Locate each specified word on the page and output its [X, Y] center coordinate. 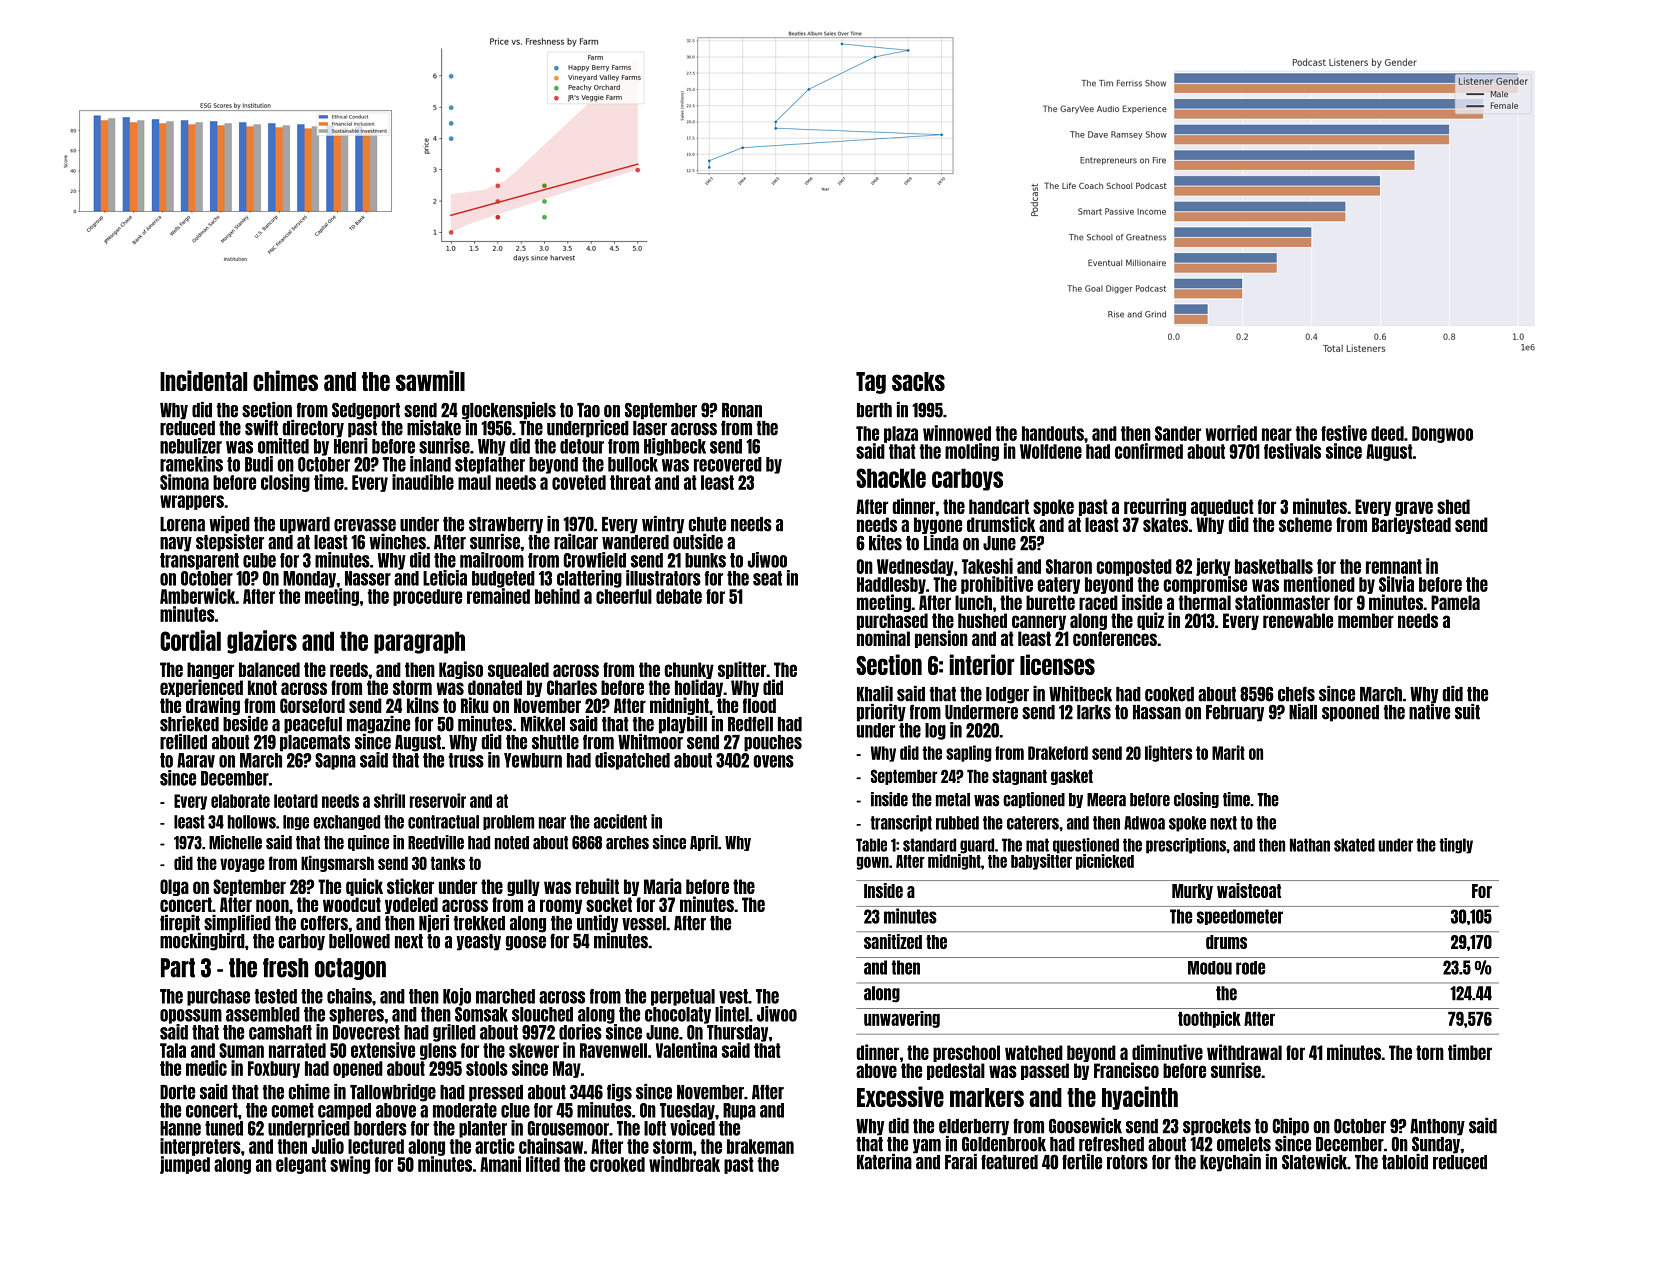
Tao [588, 410]
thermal [1205, 602]
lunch [973, 602]
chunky [689, 670]
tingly [1456, 846]
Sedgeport [366, 411]
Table [871, 845]
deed [1387, 433]
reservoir [438, 800]
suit [1467, 712]
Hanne [180, 1128]
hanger [210, 670]
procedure [427, 597]
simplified [237, 924]
